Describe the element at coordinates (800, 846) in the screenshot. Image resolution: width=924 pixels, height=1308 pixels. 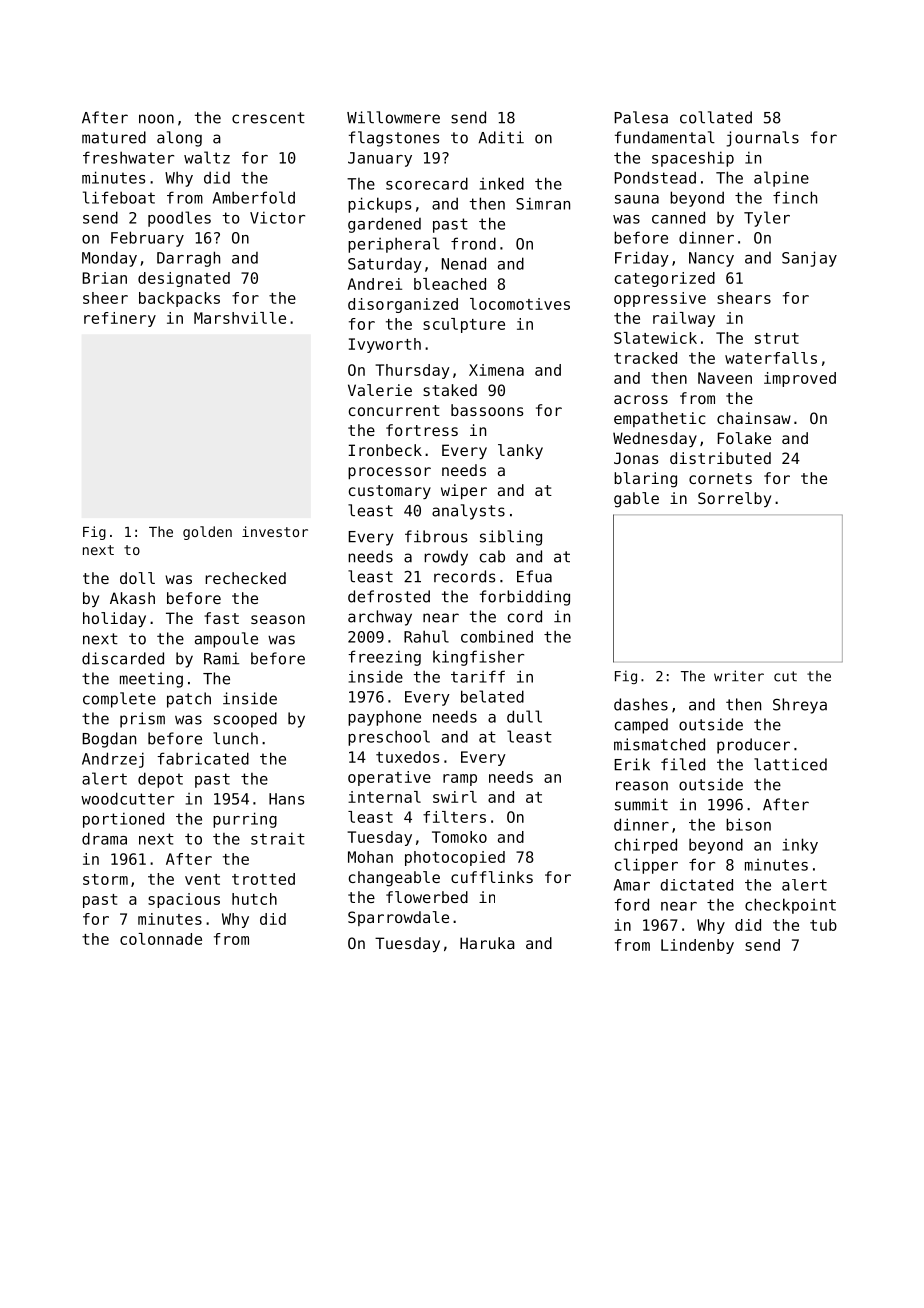
I see `inky` at that location.
